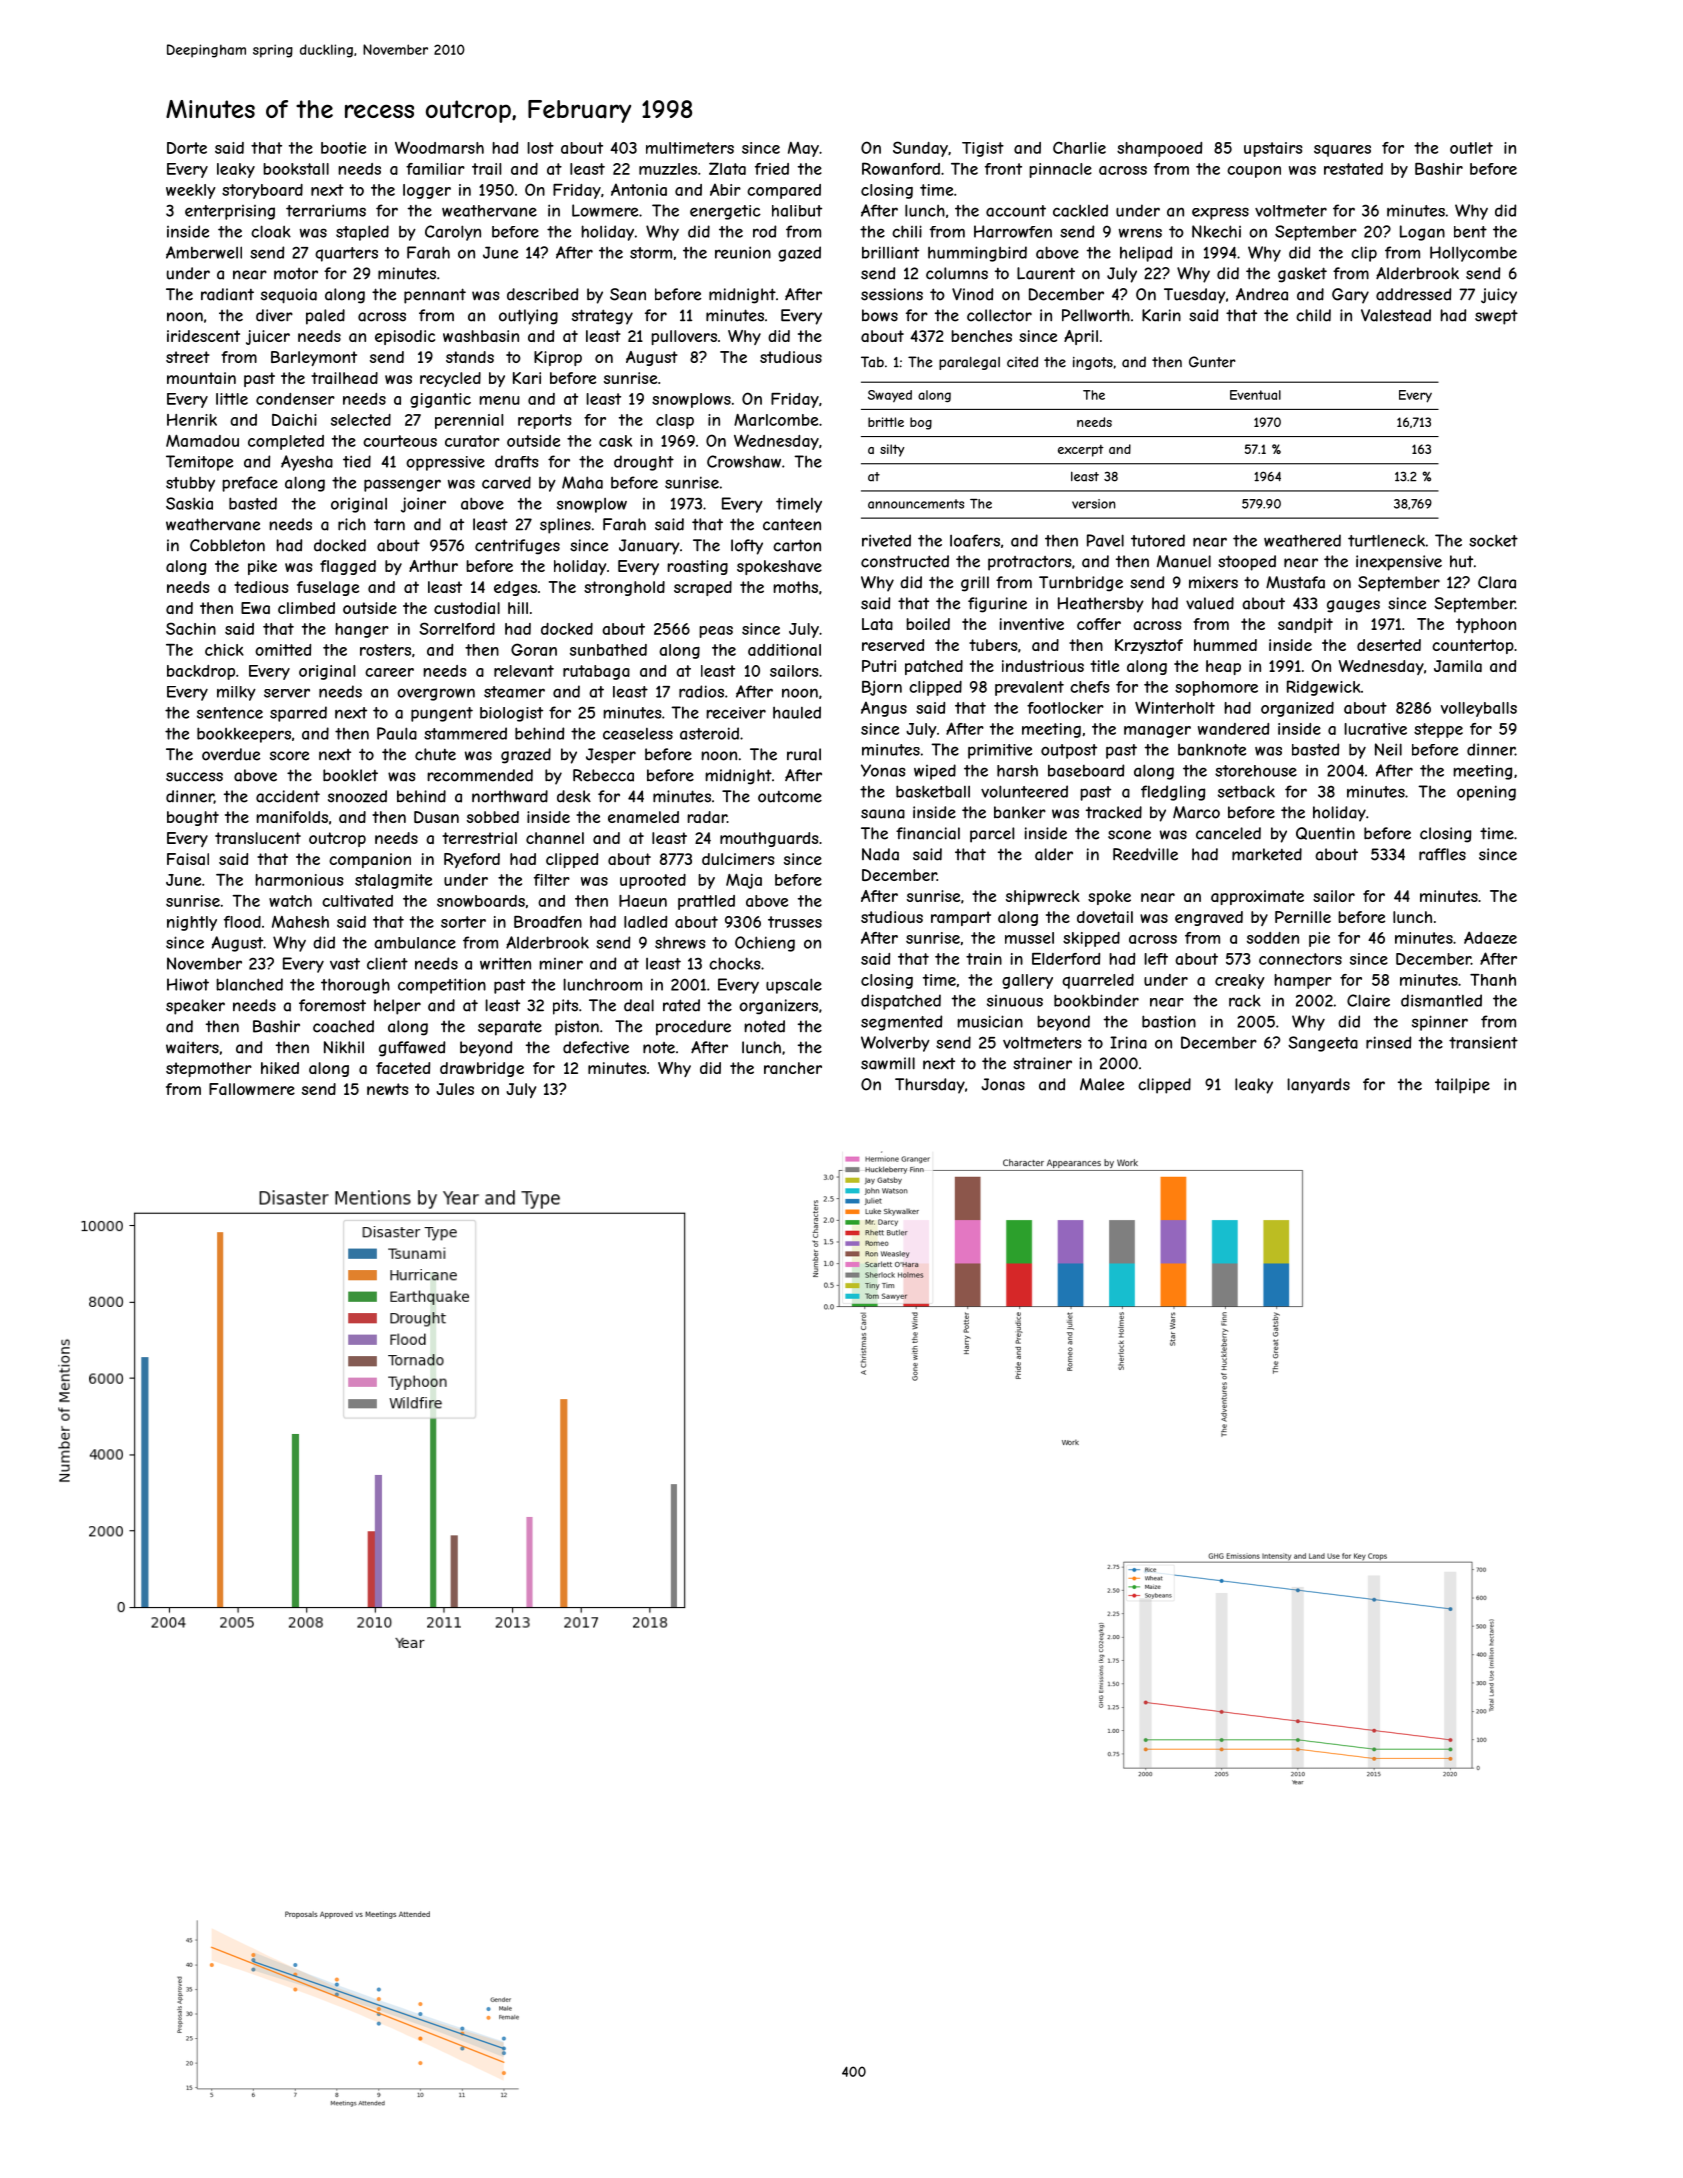  Describe the element at coordinates (1022, 362) in the document. I see `cited` at that location.
